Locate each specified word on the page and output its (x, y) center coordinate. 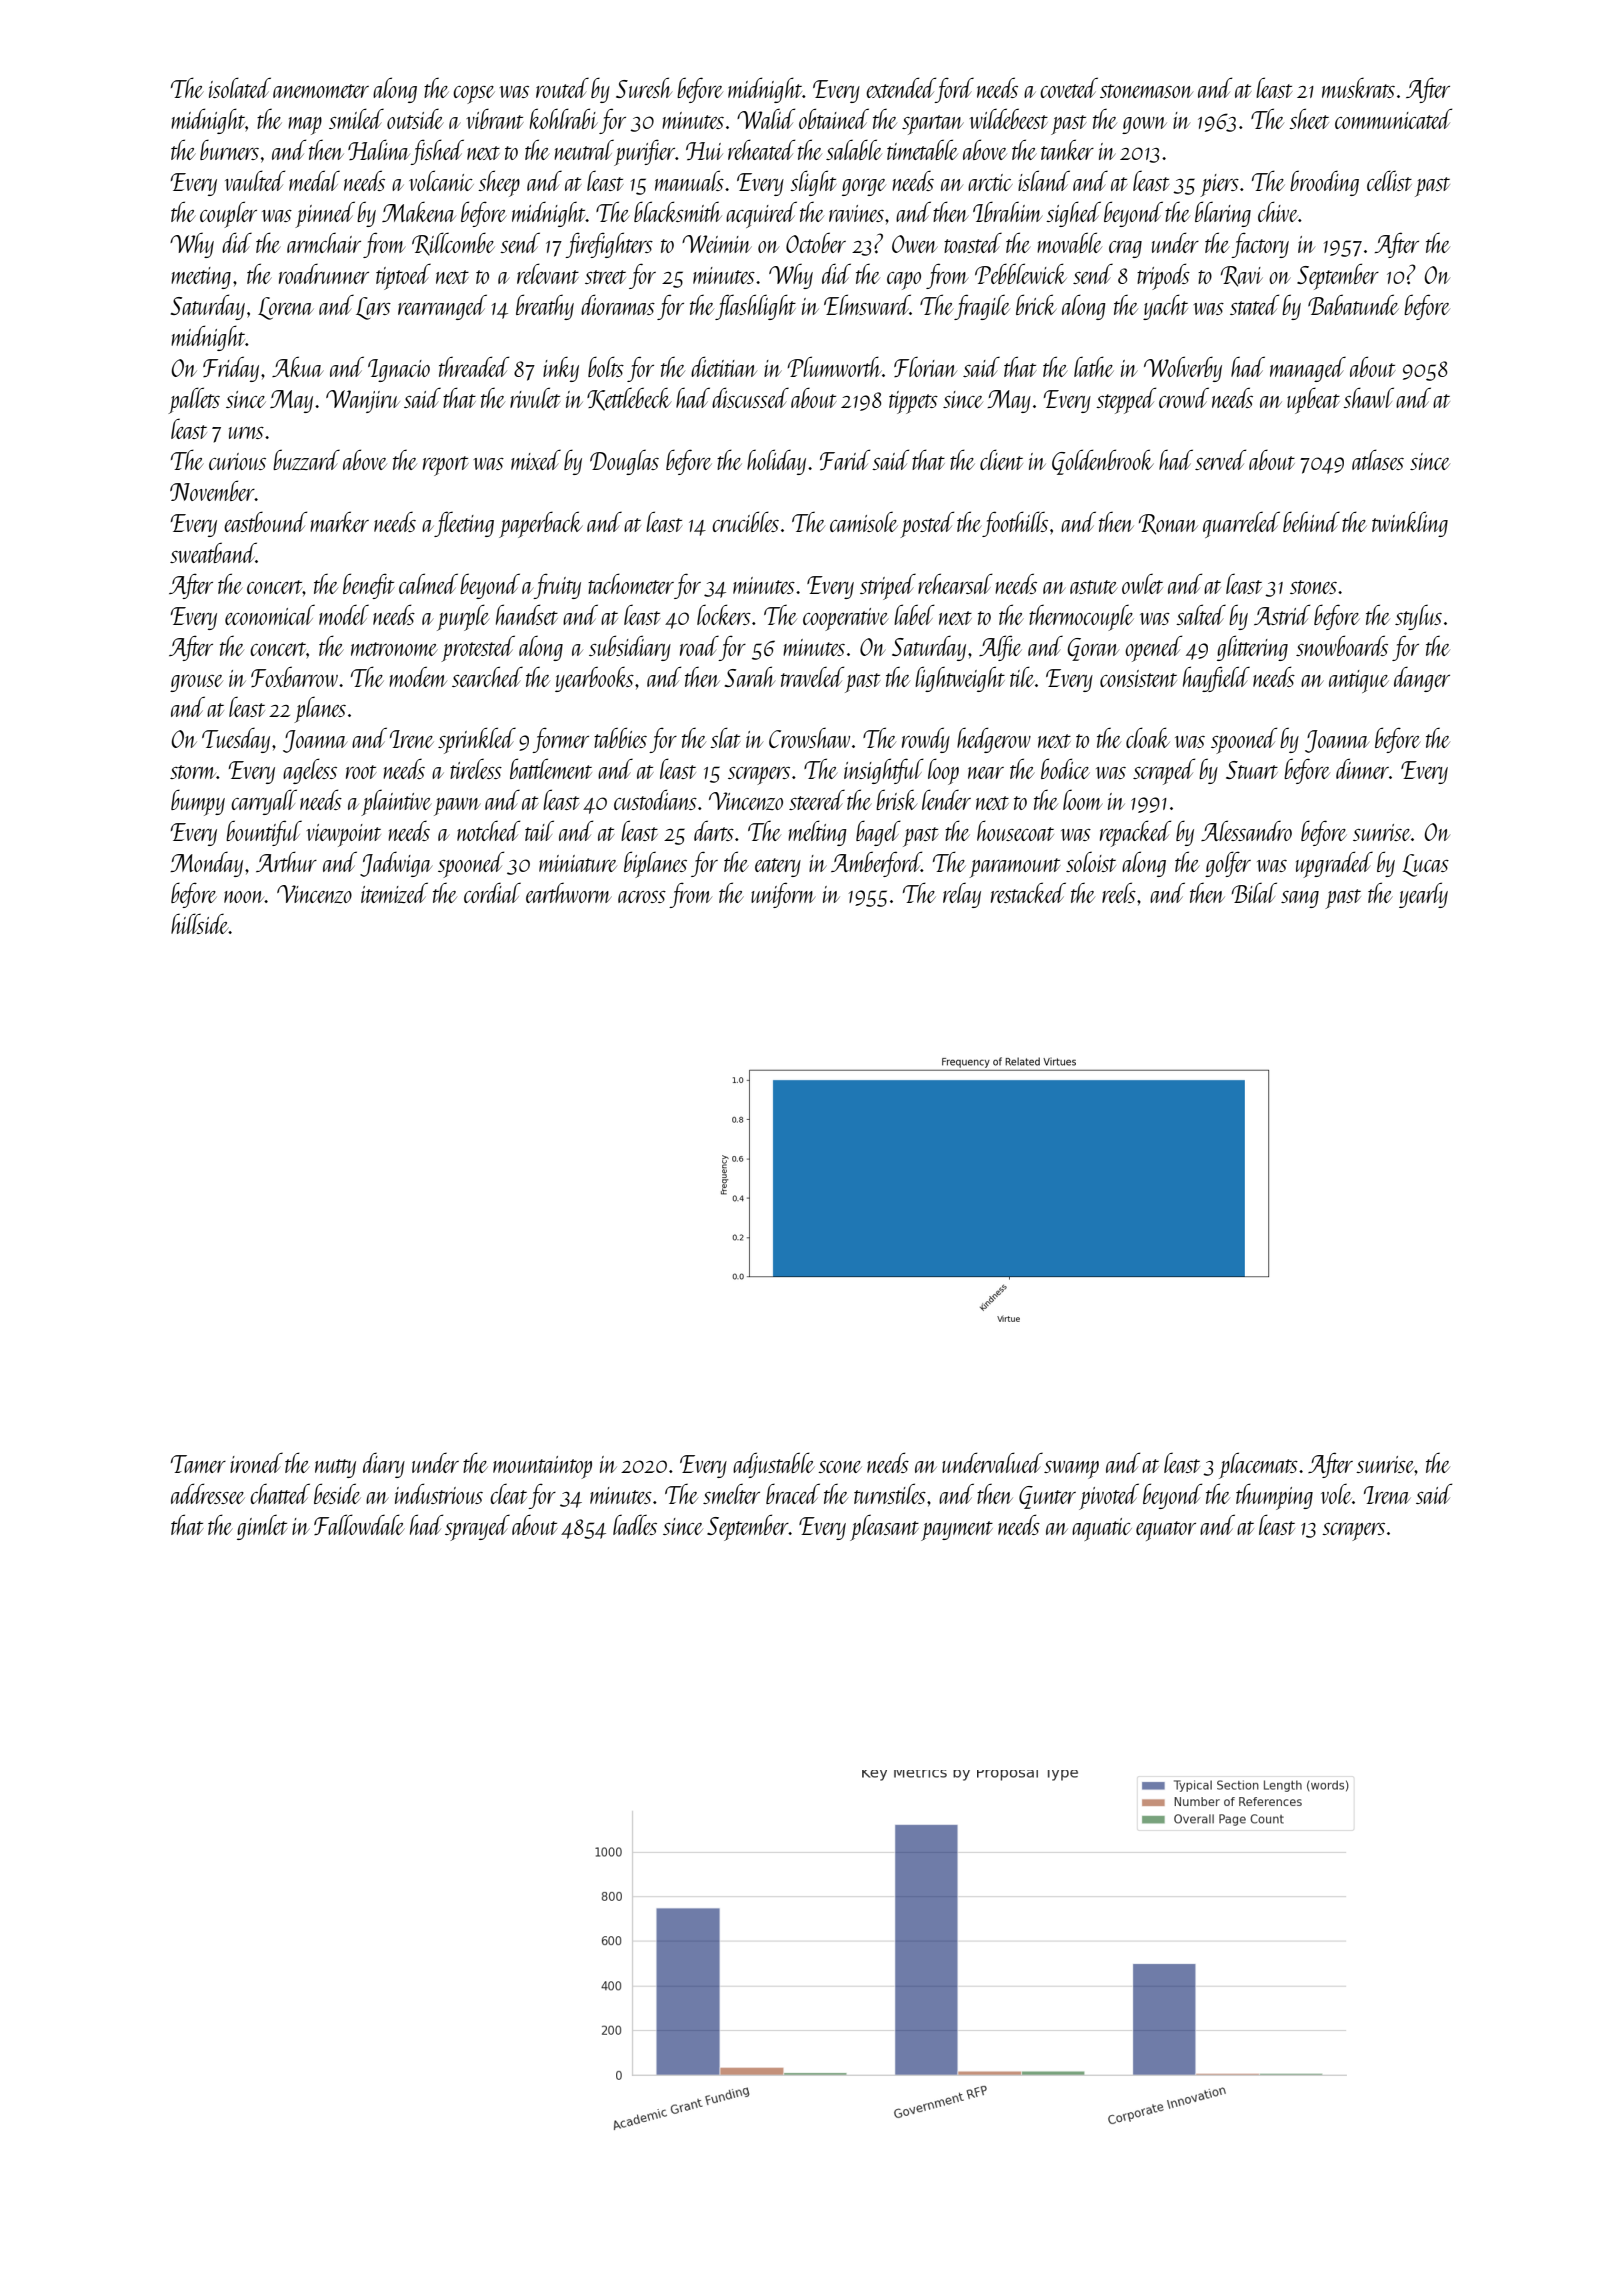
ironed (256, 1462)
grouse (196, 683)
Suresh (644, 87)
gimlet (262, 1527)
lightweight (960, 679)
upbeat (1313, 400)
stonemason (1146, 91)
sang (1300, 899)
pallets (194, 400)
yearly (1423, 895)
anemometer (321, 91)
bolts (606, 366)
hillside (200, 923)
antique (1359, 681)
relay (962, 895)
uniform (783, 895)
